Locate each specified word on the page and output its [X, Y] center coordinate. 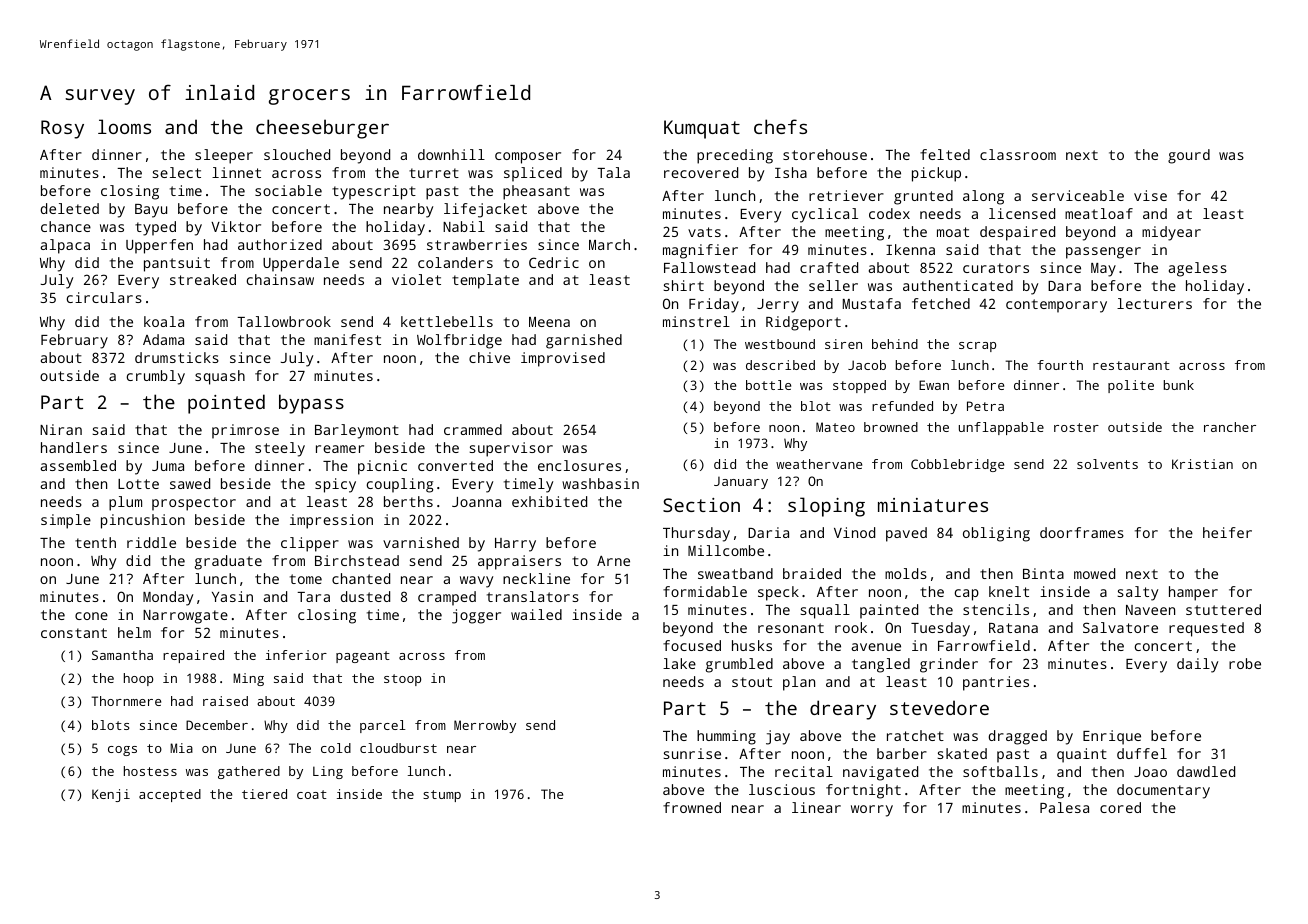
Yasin [232, 596]
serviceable [1078, 195]
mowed [1094, 573]
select [177, 172]
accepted [170, 795]
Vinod [854, 532]
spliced [533, 174]
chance [66, 226]
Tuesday [940, 629]
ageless [1198, 269]
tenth [95, 542]
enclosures [579, 465]
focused [692, 645]
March [609, 244]
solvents [1107, 464]
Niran [61, 429]
